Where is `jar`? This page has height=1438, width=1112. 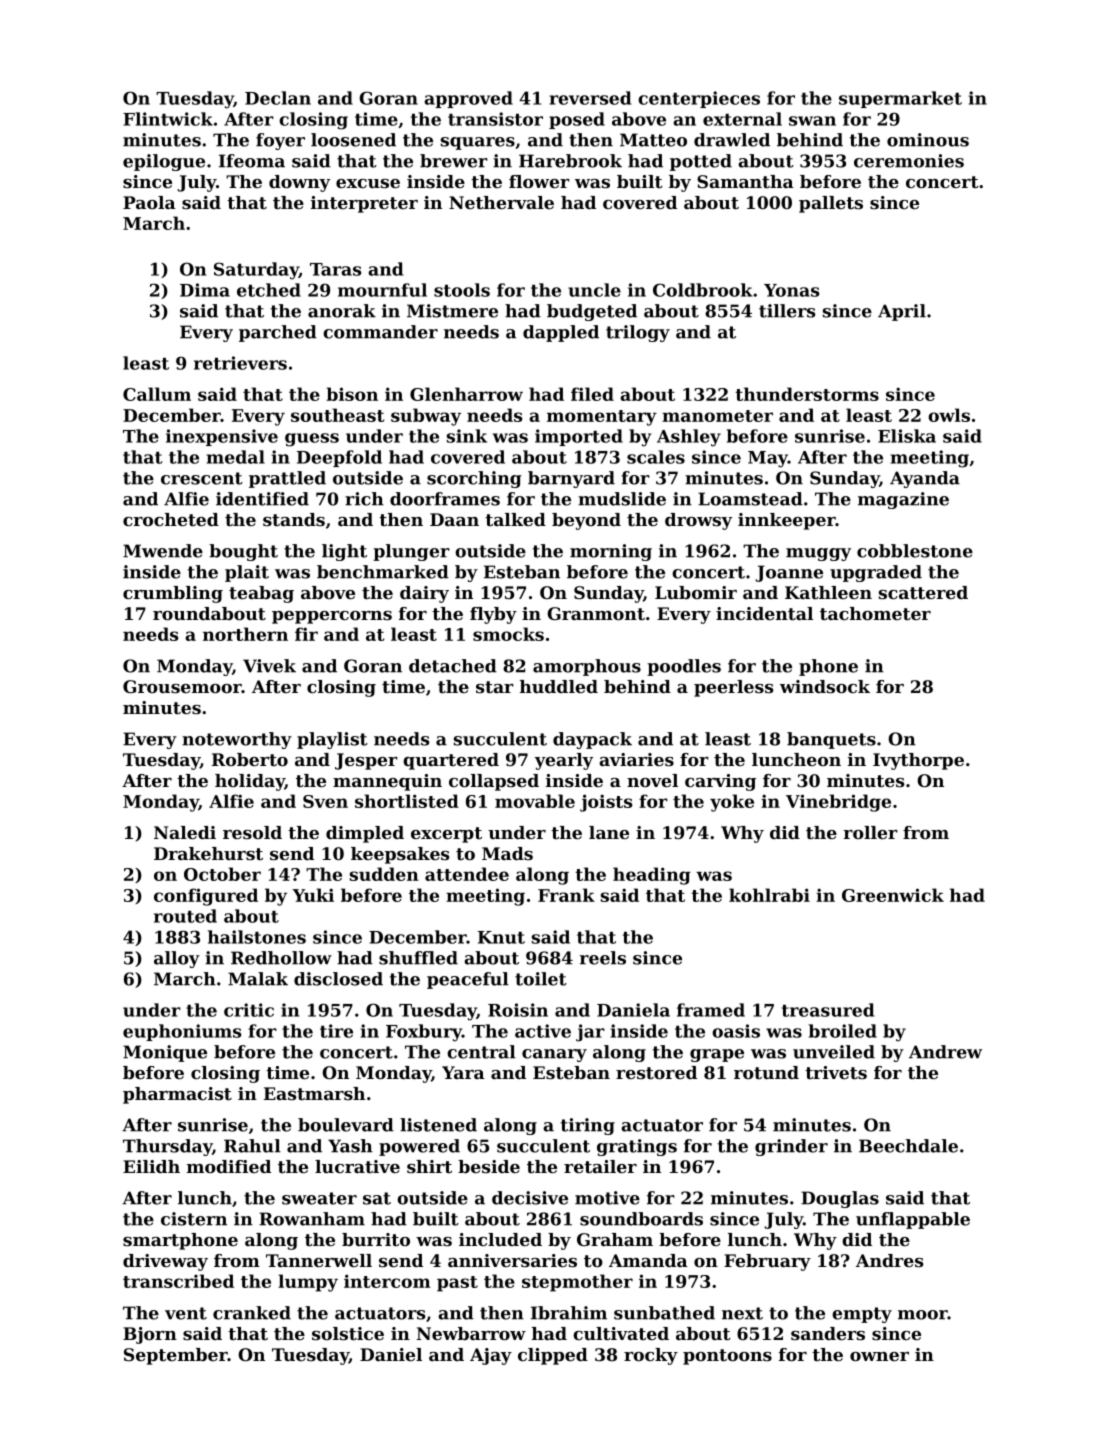
jar is located at coordinates (590, 1033).
